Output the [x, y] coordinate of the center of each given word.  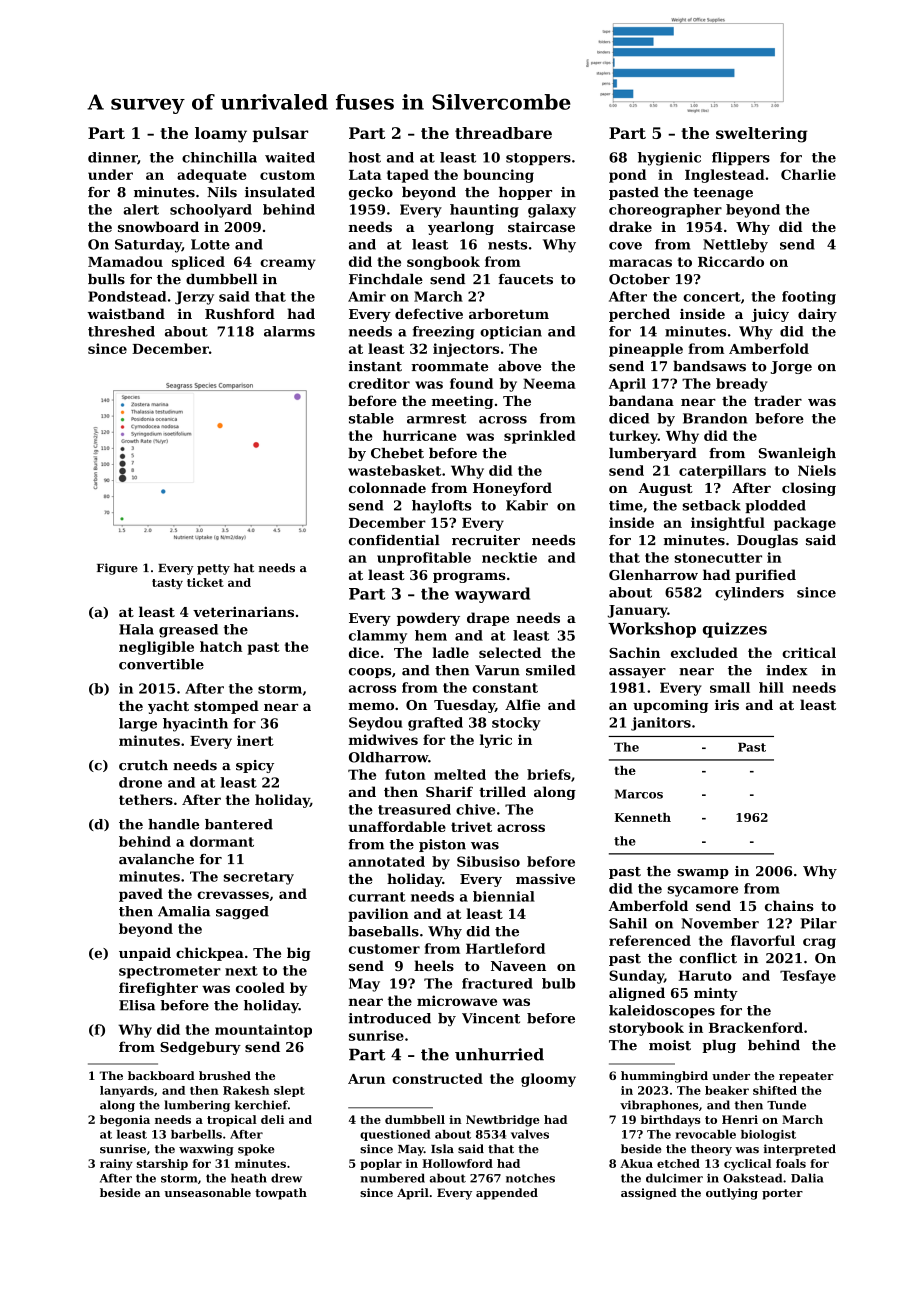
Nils [222, 192]
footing [809, 298]
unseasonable [208, 1192]
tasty [167, 584]
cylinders [749, 594]
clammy [378, 637]
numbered [392, 1178]
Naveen [518, 966]
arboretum [509, 313]
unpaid [145, 954]
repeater [806, 1077]
